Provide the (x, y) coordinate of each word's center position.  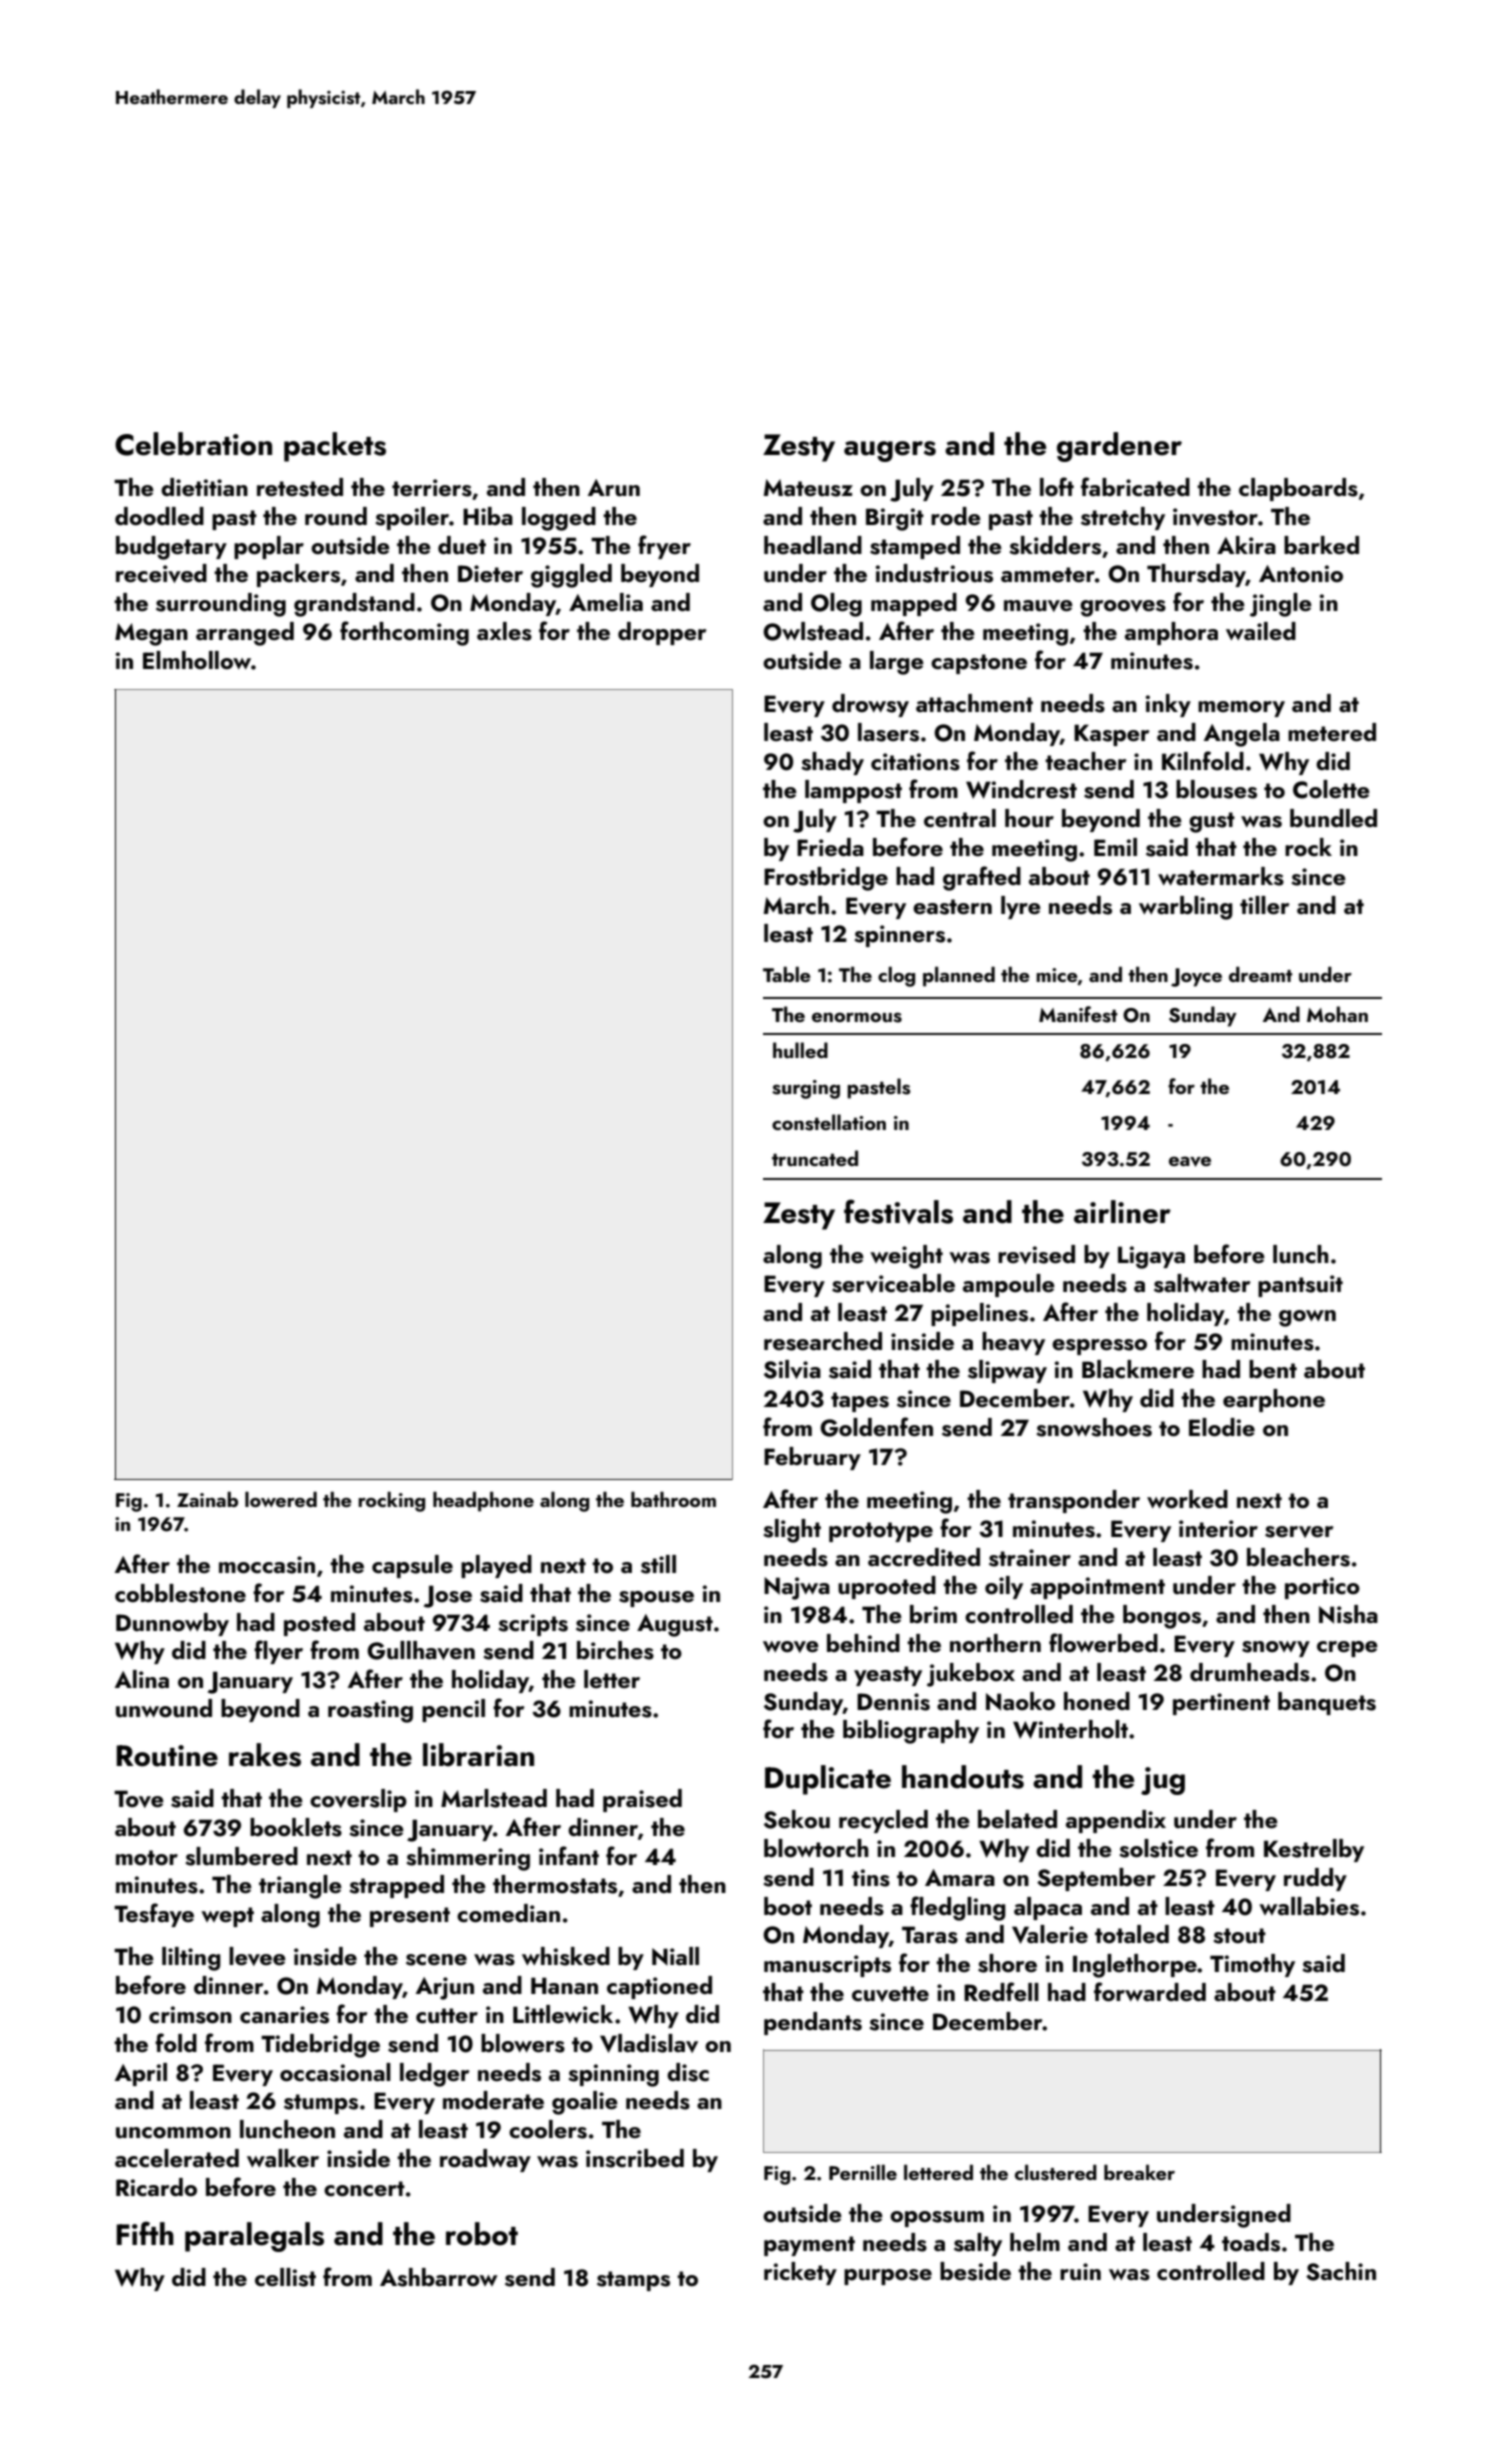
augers (890, 451)
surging (806, 1089)
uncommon (173, 2132)
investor (1215, 517)
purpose (888, 2277)
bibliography (911, 1732)
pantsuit (1300, 1286)
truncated (815, 1158)
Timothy (1252, 1965)
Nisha (1348, 1614)
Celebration (193, 444)
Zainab (207, 1499)
